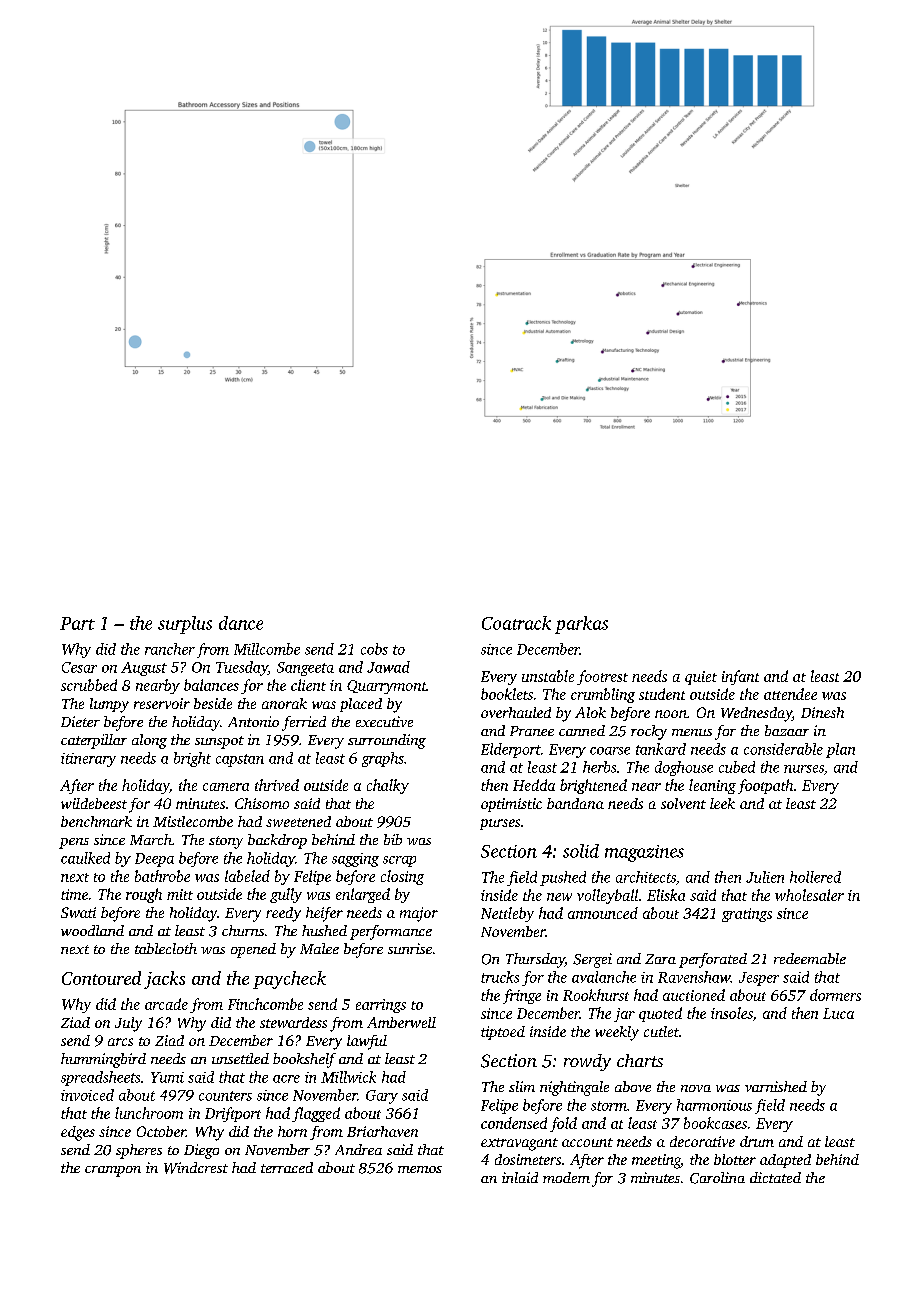 The height and width of the screenshot is (1308, 924). I want to click on Coatrack, so click(516, 623).
